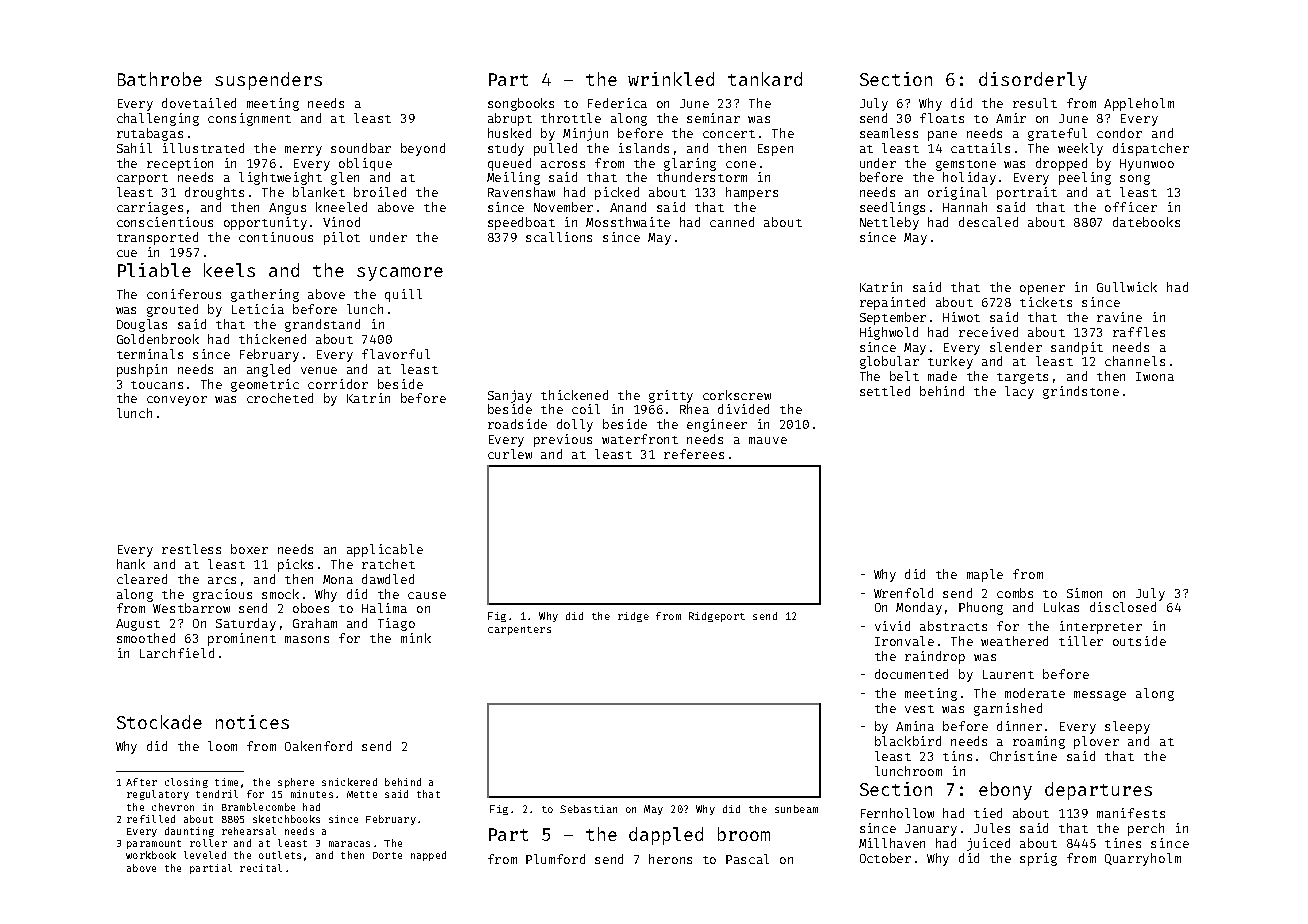 Image resolution: width=1308 pixels, height=924 pixels. What do you see at coordinates (588, 809) in the screenshot?
I see `Sebastian` at bounding box center [588, 809].
